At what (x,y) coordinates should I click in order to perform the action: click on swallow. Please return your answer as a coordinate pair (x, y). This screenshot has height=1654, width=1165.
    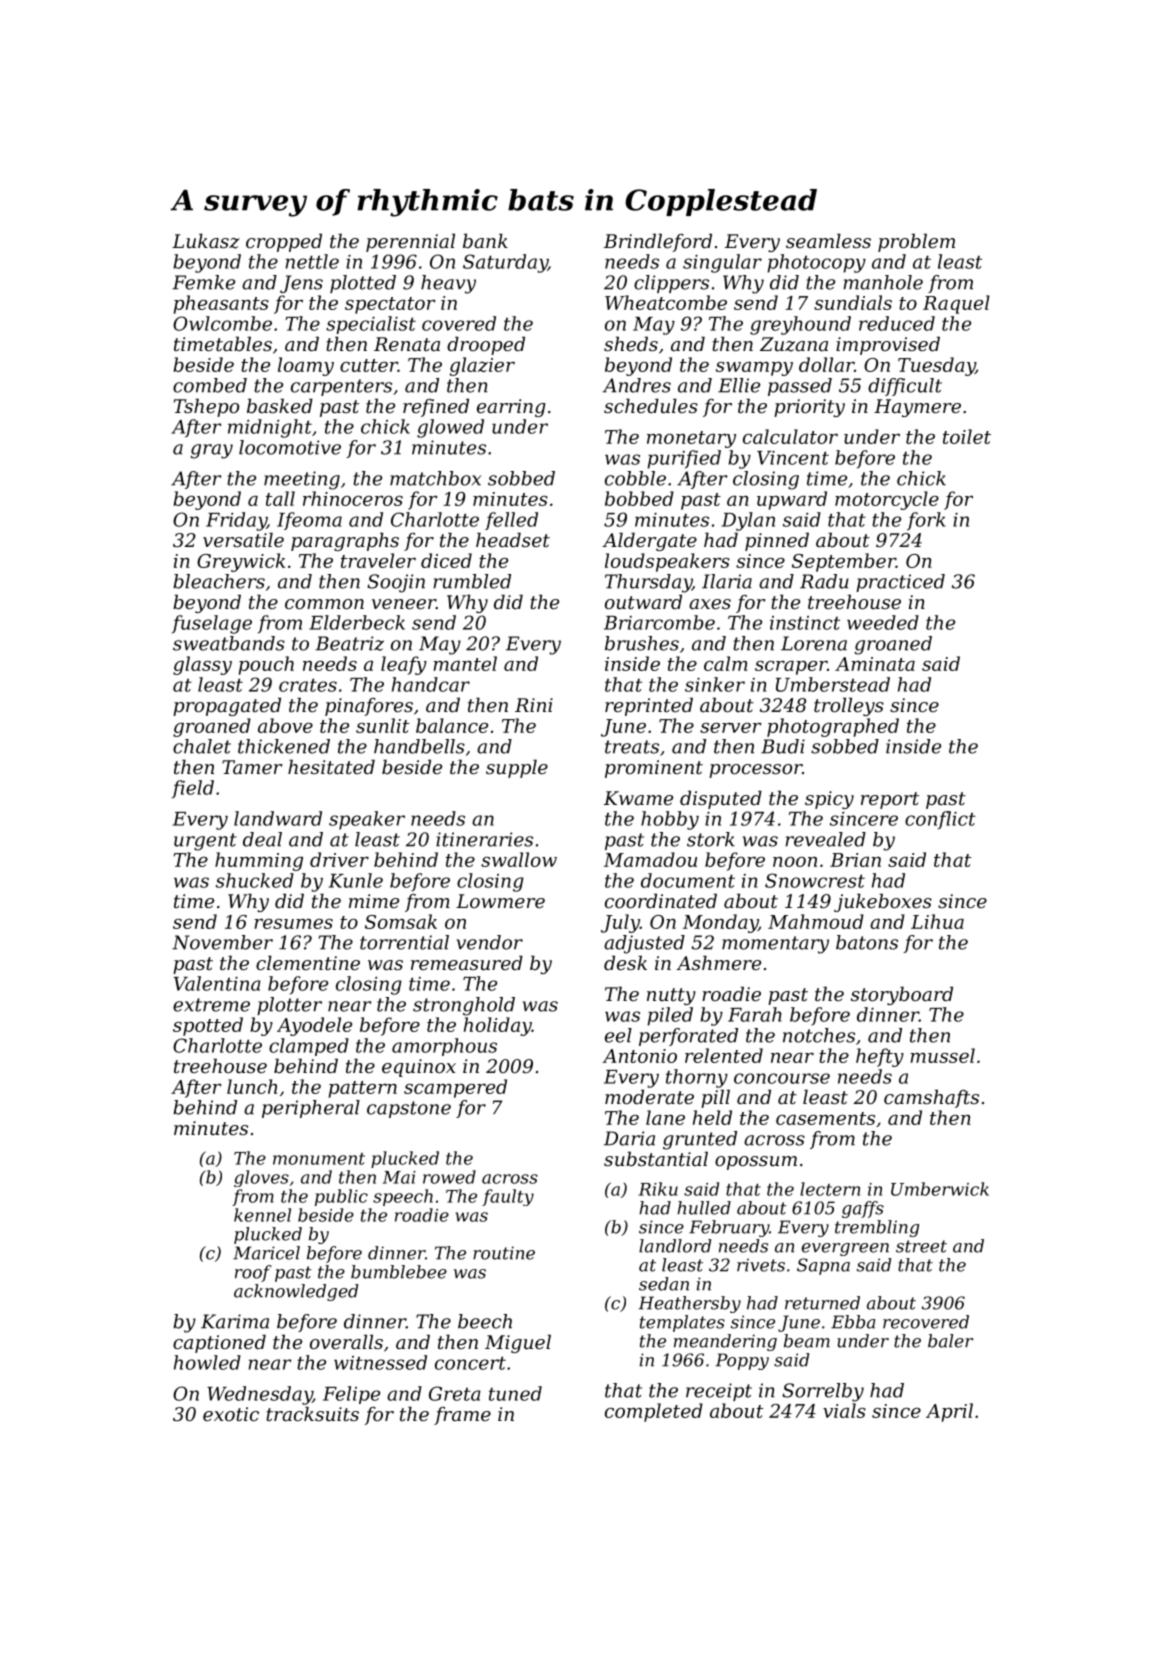
    Looking at the image, I should click on (519, 859).
